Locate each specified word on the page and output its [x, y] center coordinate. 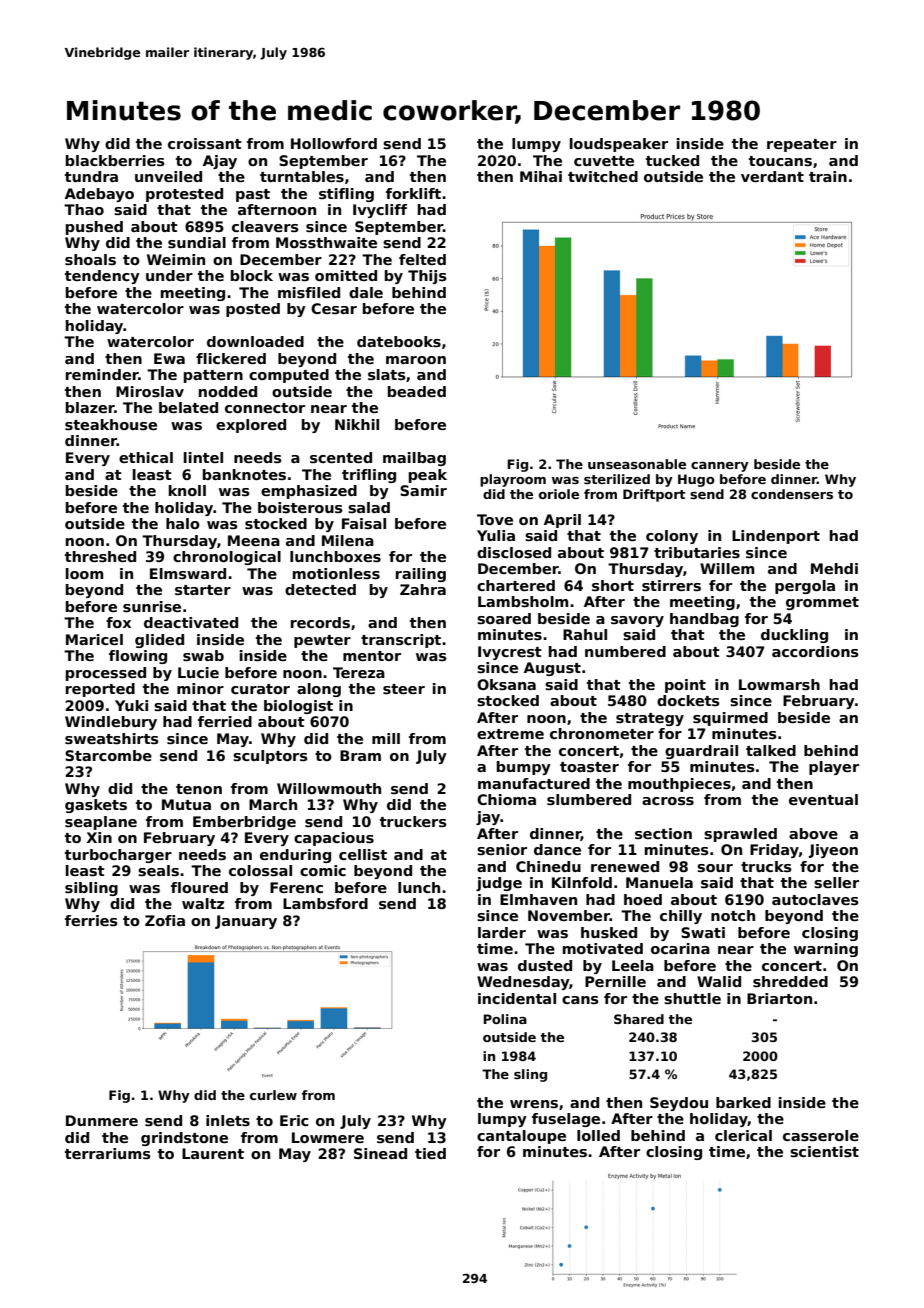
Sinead [380, 1153]
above [813, 833]
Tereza [359, 672]
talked [771, 750]
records [320, 622]
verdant [772, 176]
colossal [260, 870]
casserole [821, 1135]
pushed [94, 228]
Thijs [427, 277]
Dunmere [102, 1120]
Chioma [506, 799]
